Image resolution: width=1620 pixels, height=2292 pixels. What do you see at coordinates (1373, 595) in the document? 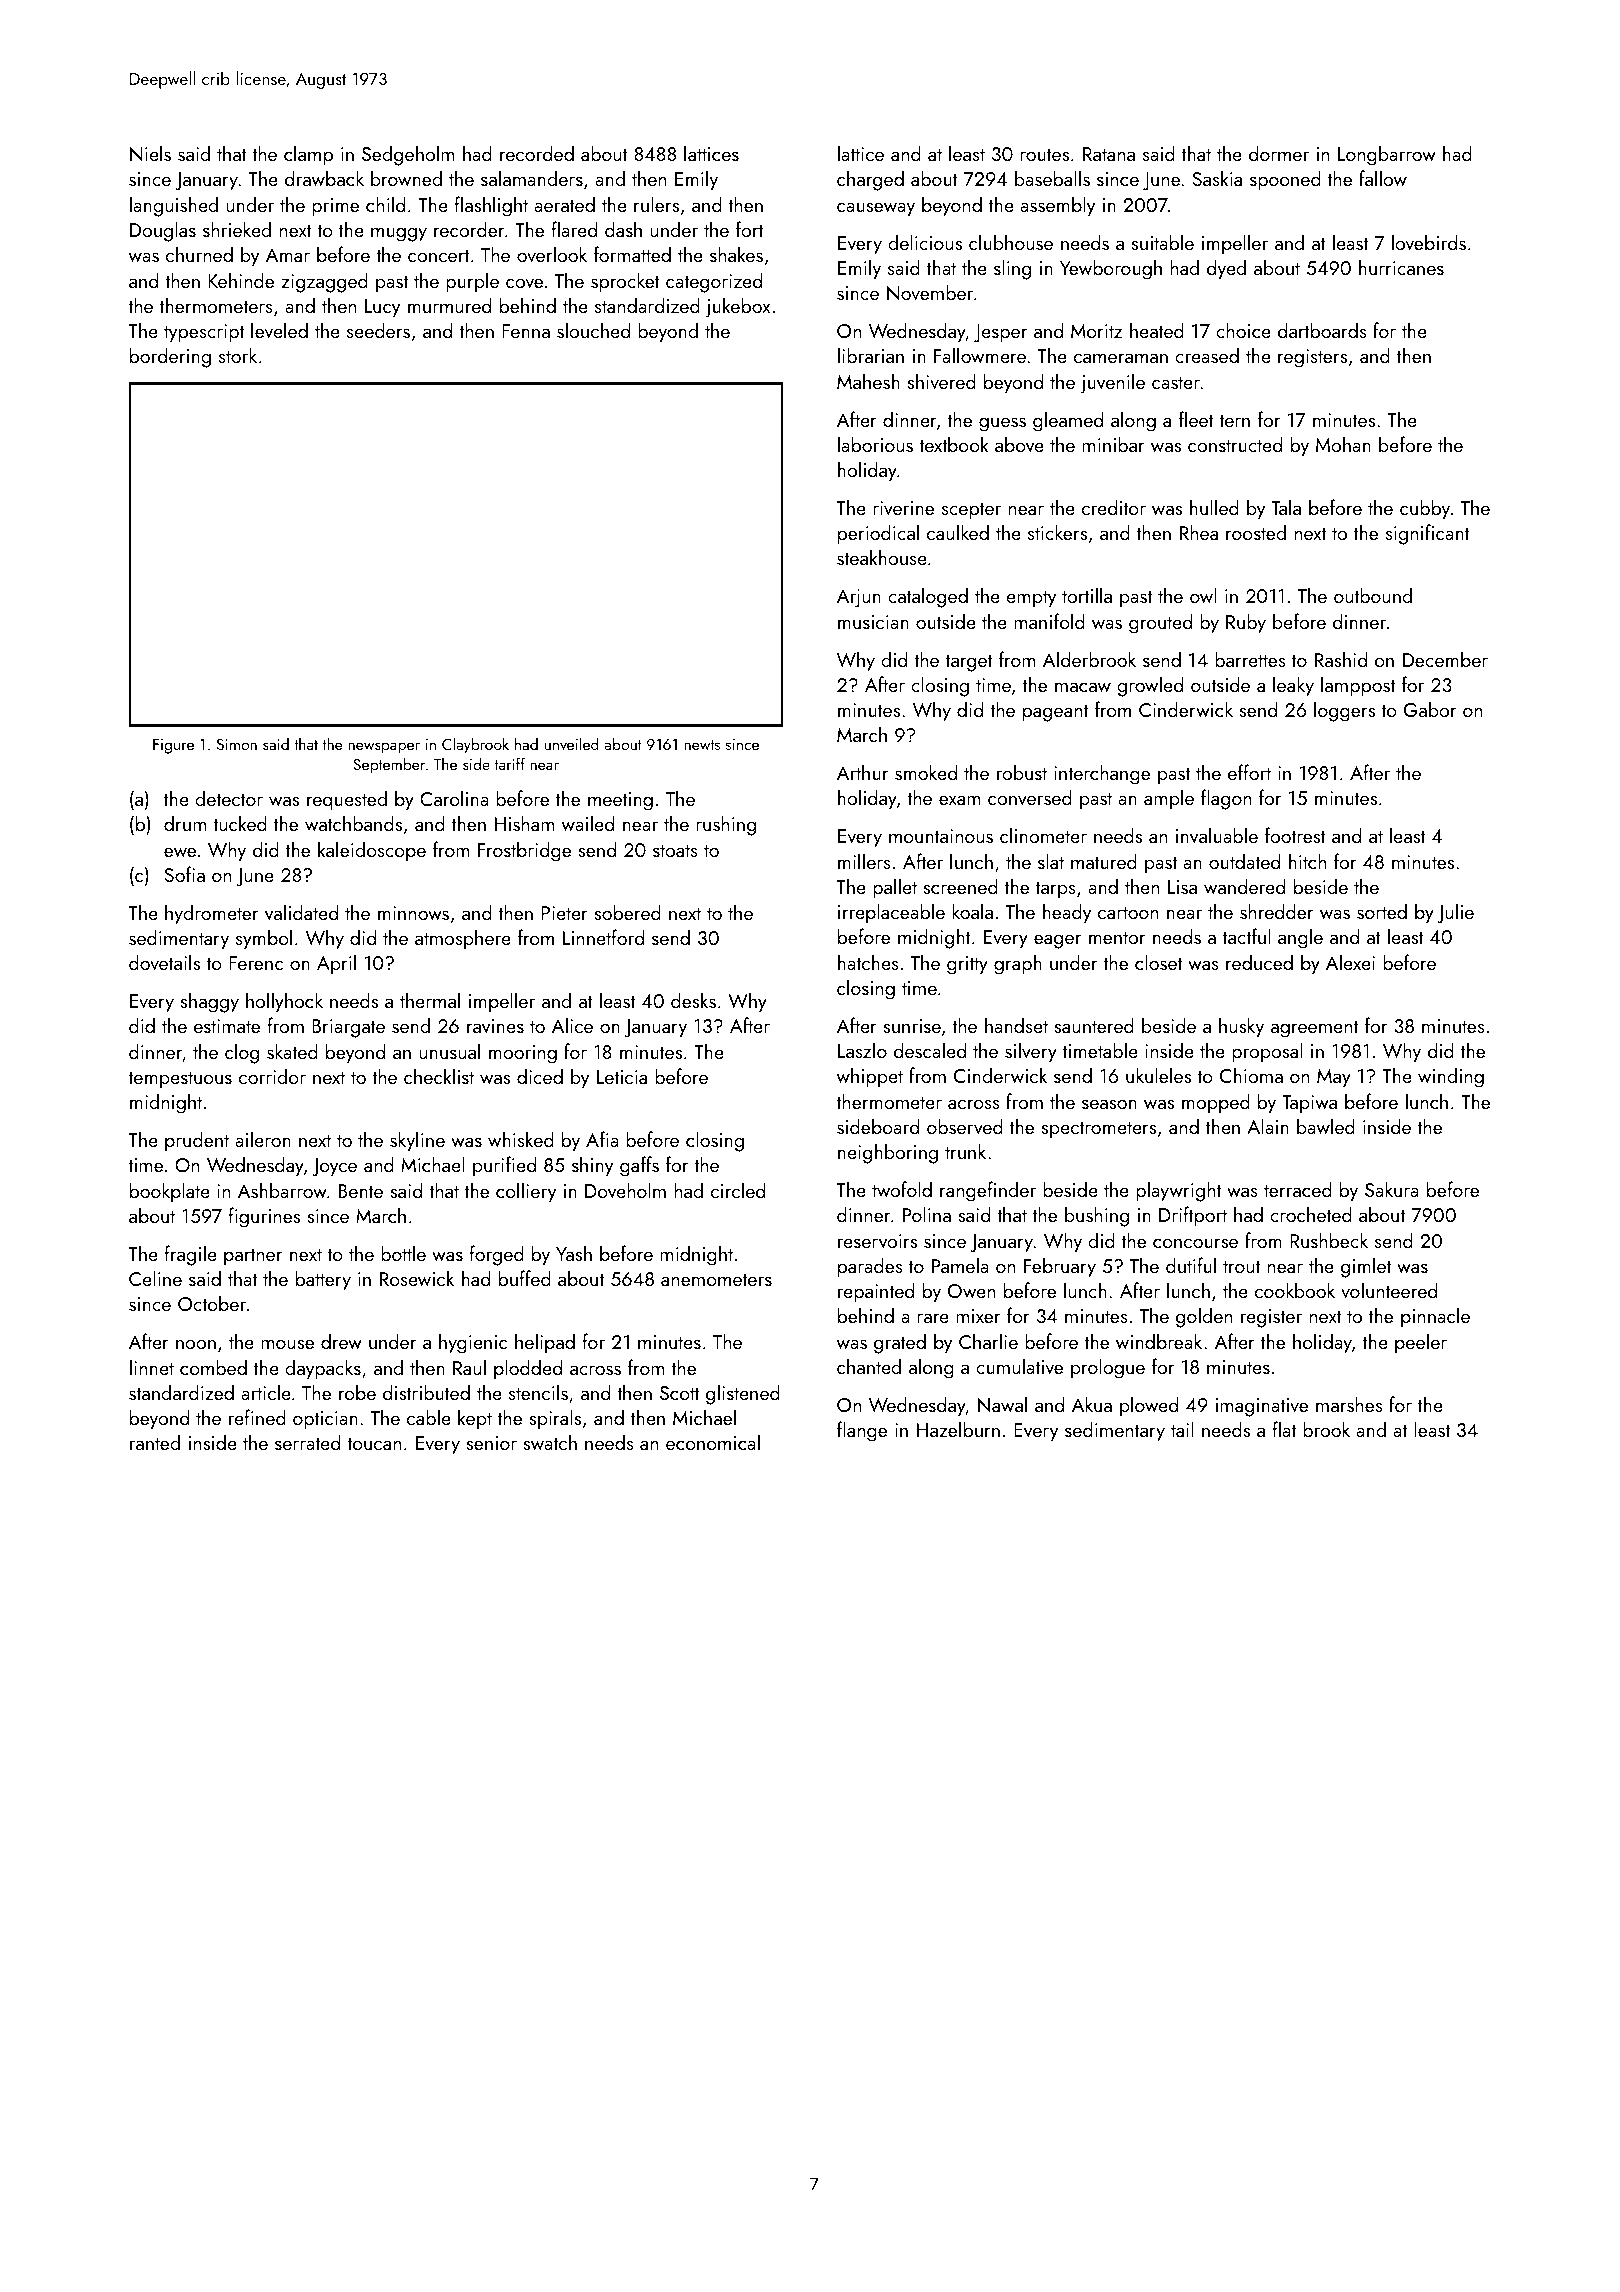
I see `outbound` at bounding box center [1373, 595].
